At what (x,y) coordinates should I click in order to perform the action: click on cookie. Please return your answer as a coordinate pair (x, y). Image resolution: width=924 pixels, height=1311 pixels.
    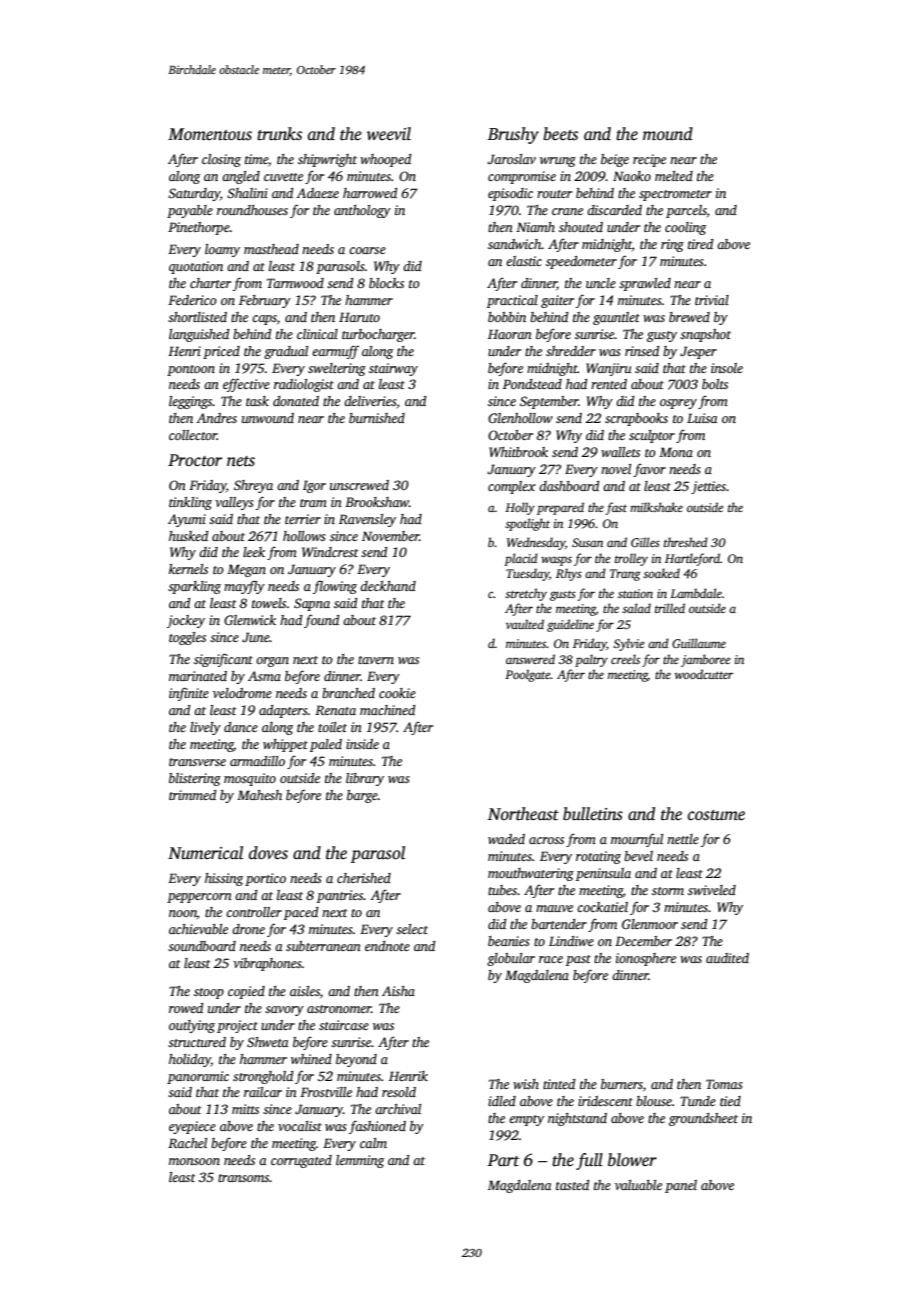
    Looking at the image, I should click on (397, 693).
